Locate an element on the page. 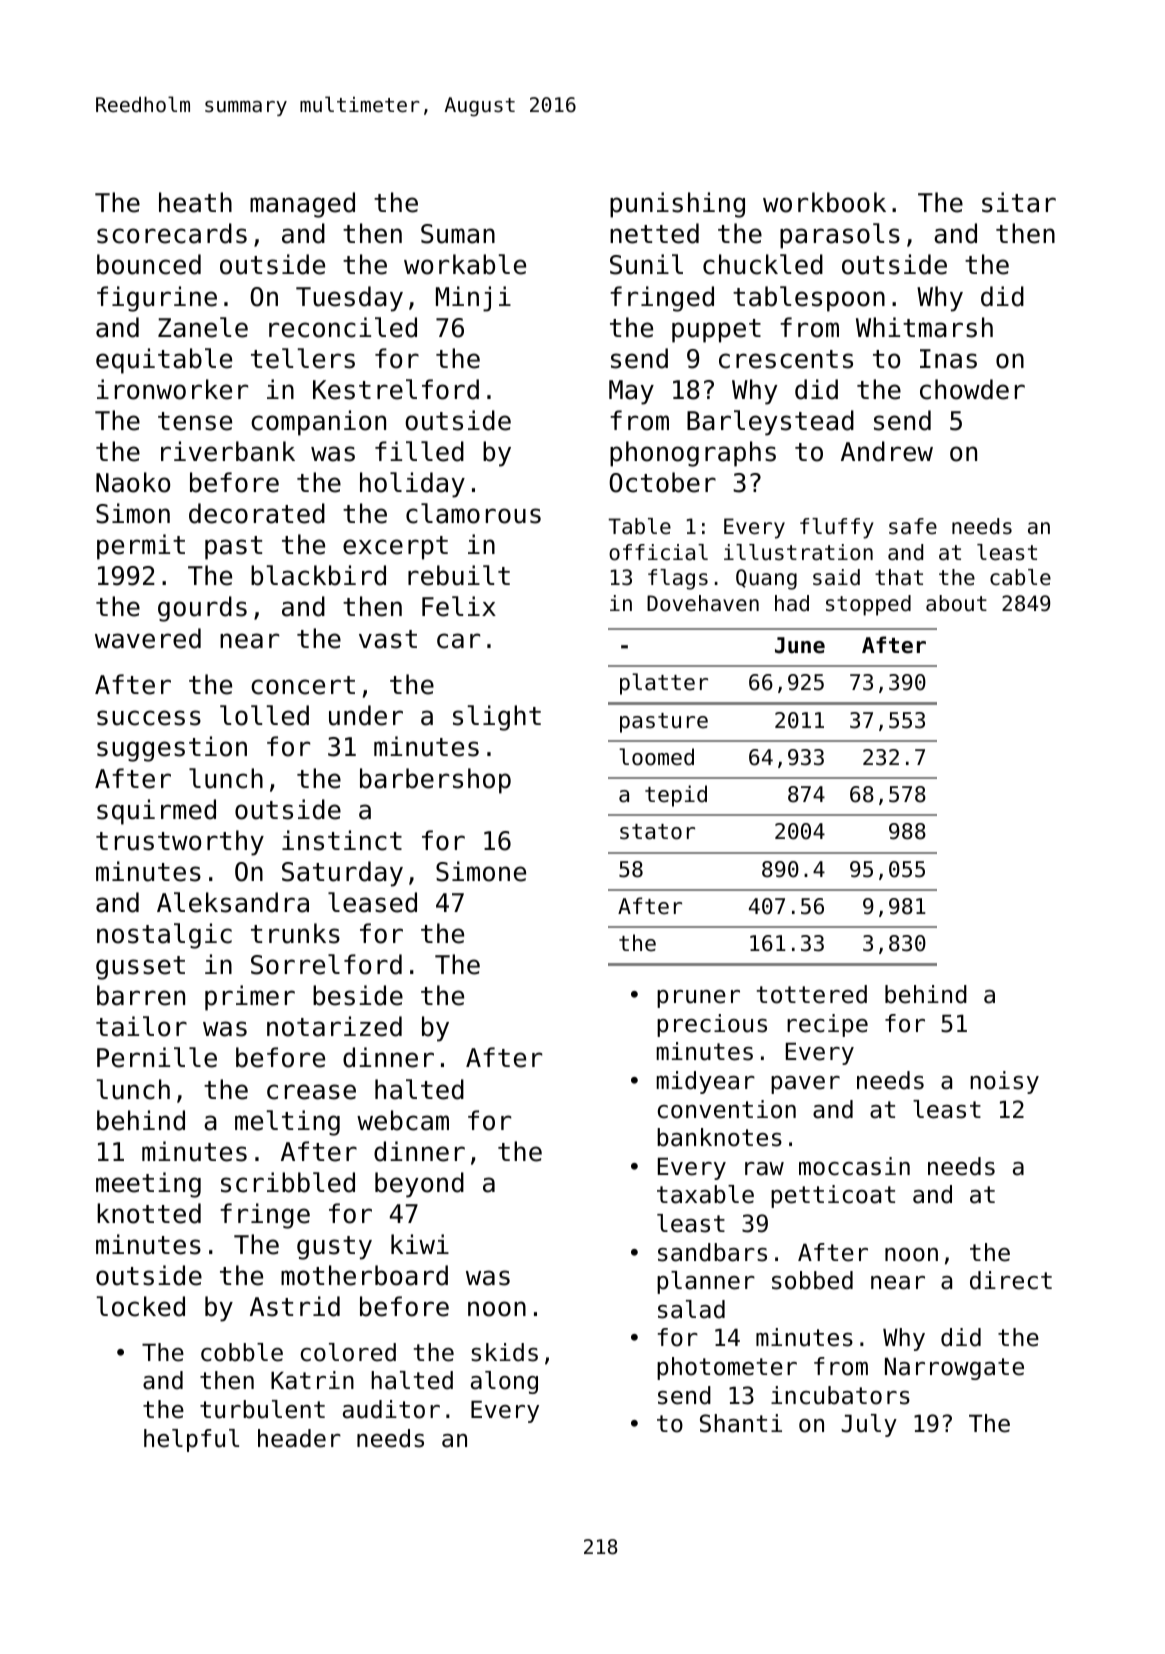 Image resolution: width=1165 pixels, height=1654 pixels. along is located at coordinates (504, 1382).
